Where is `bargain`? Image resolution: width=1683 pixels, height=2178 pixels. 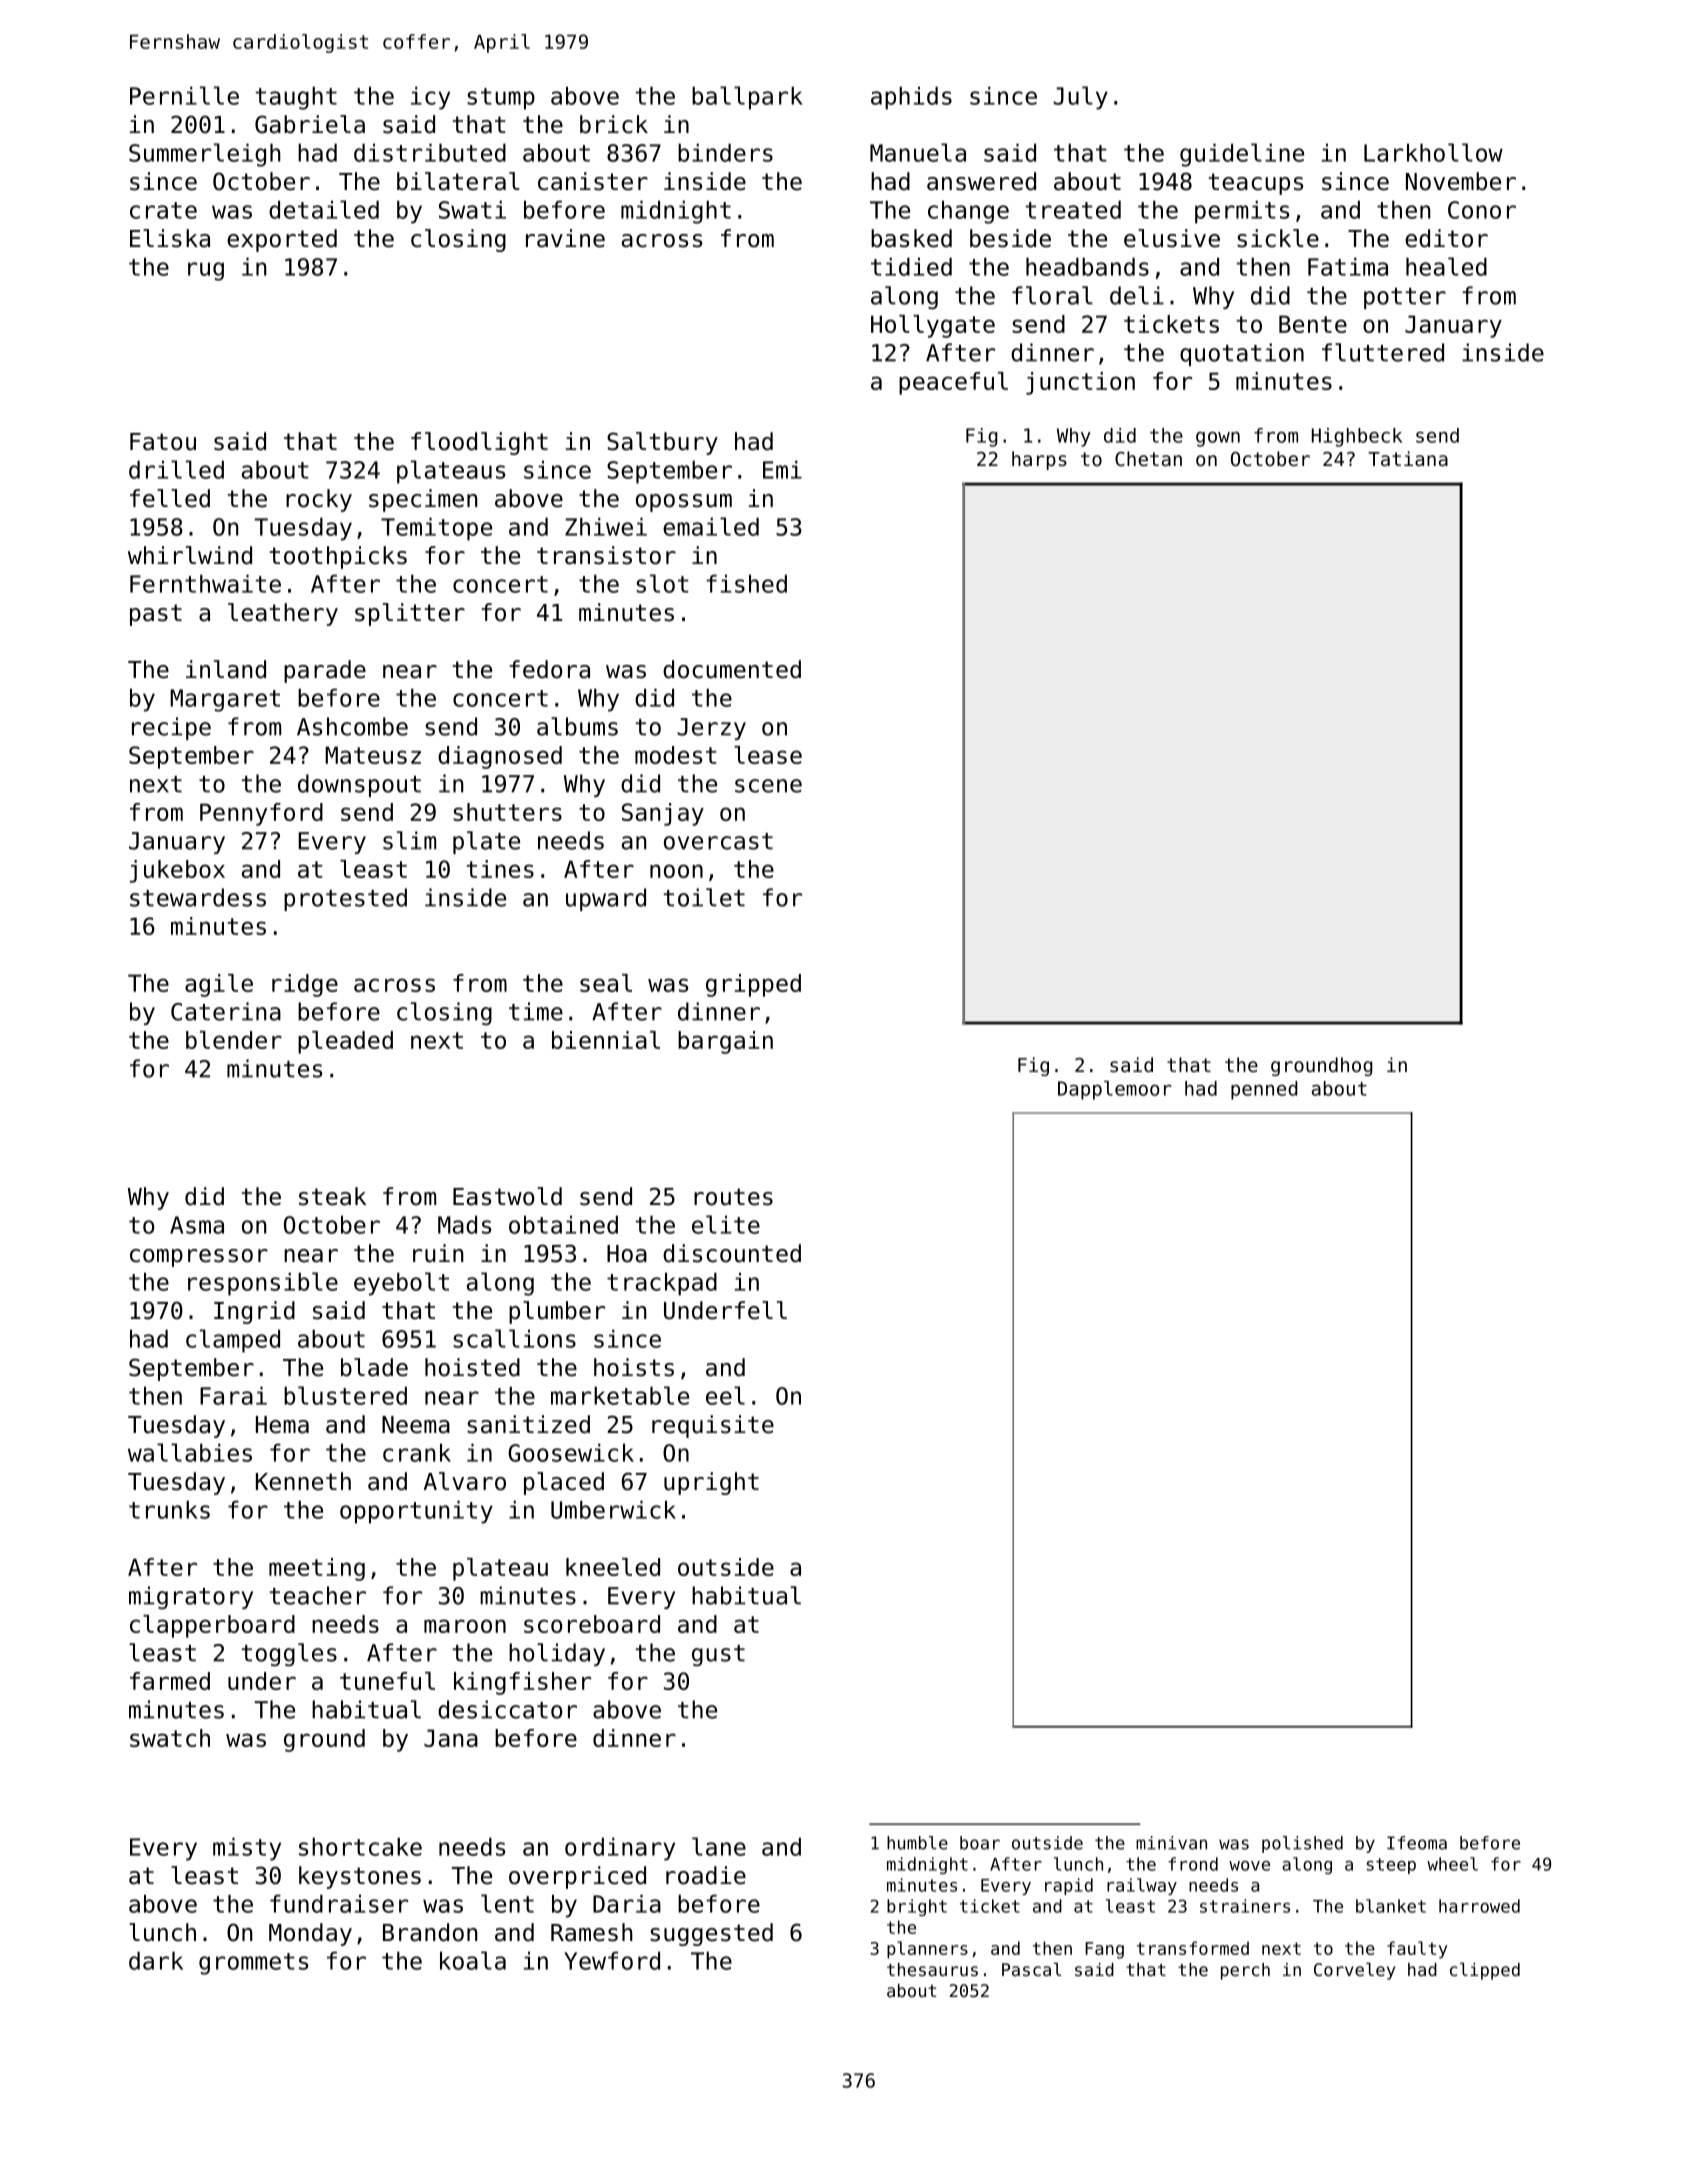 bargain is located at coordinates (725, 1042).
